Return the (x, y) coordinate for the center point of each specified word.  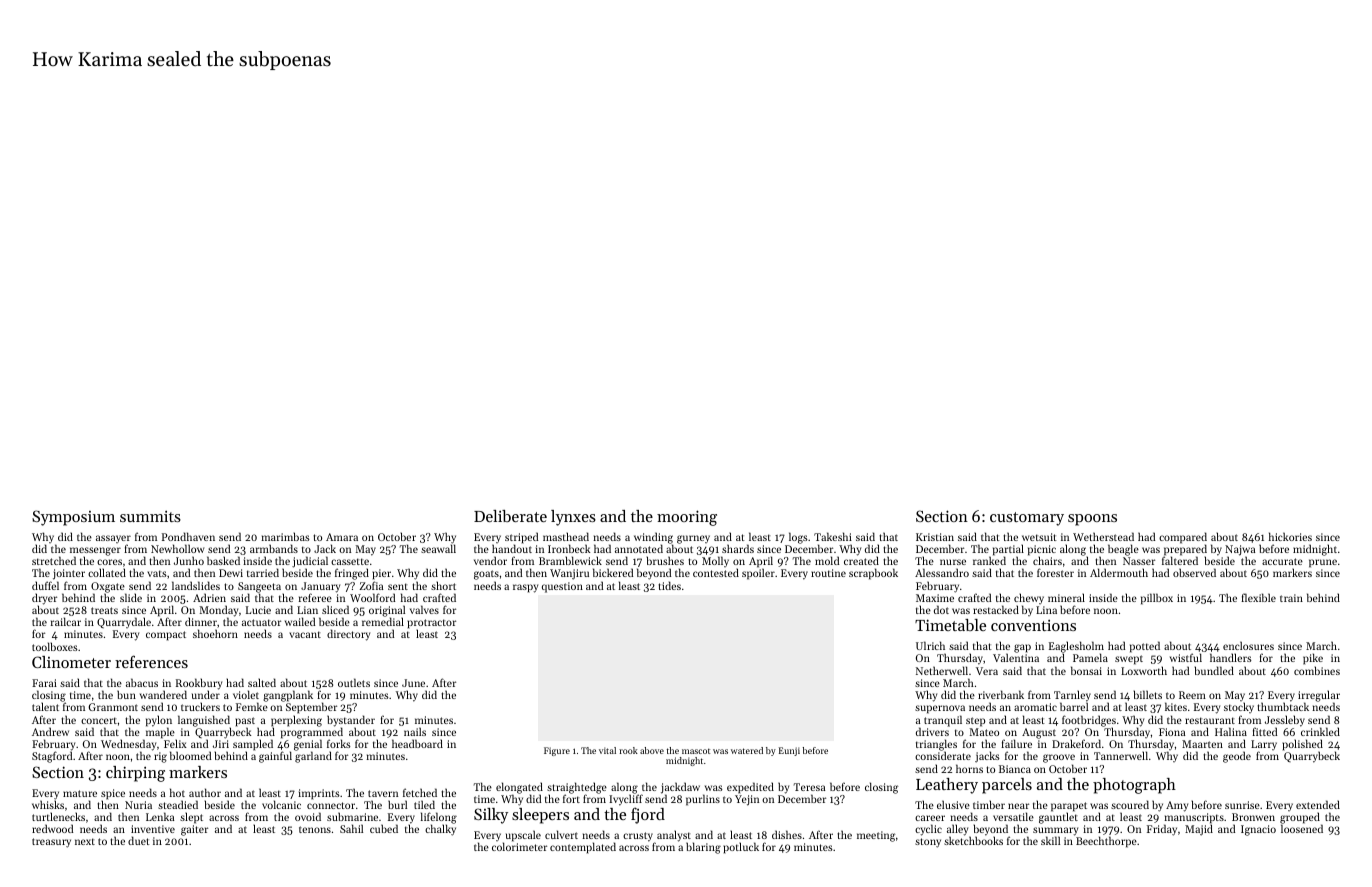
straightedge (577, 788)
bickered (613, 572)
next (85, 841)
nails (415, 731)
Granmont (113, 707)
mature (80, 793)
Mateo (984, 732)
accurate (1282, 561)
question (562, 587)
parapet (1069, 807)
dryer (44, 599)
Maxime (935, 598)
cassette (350, 561)
